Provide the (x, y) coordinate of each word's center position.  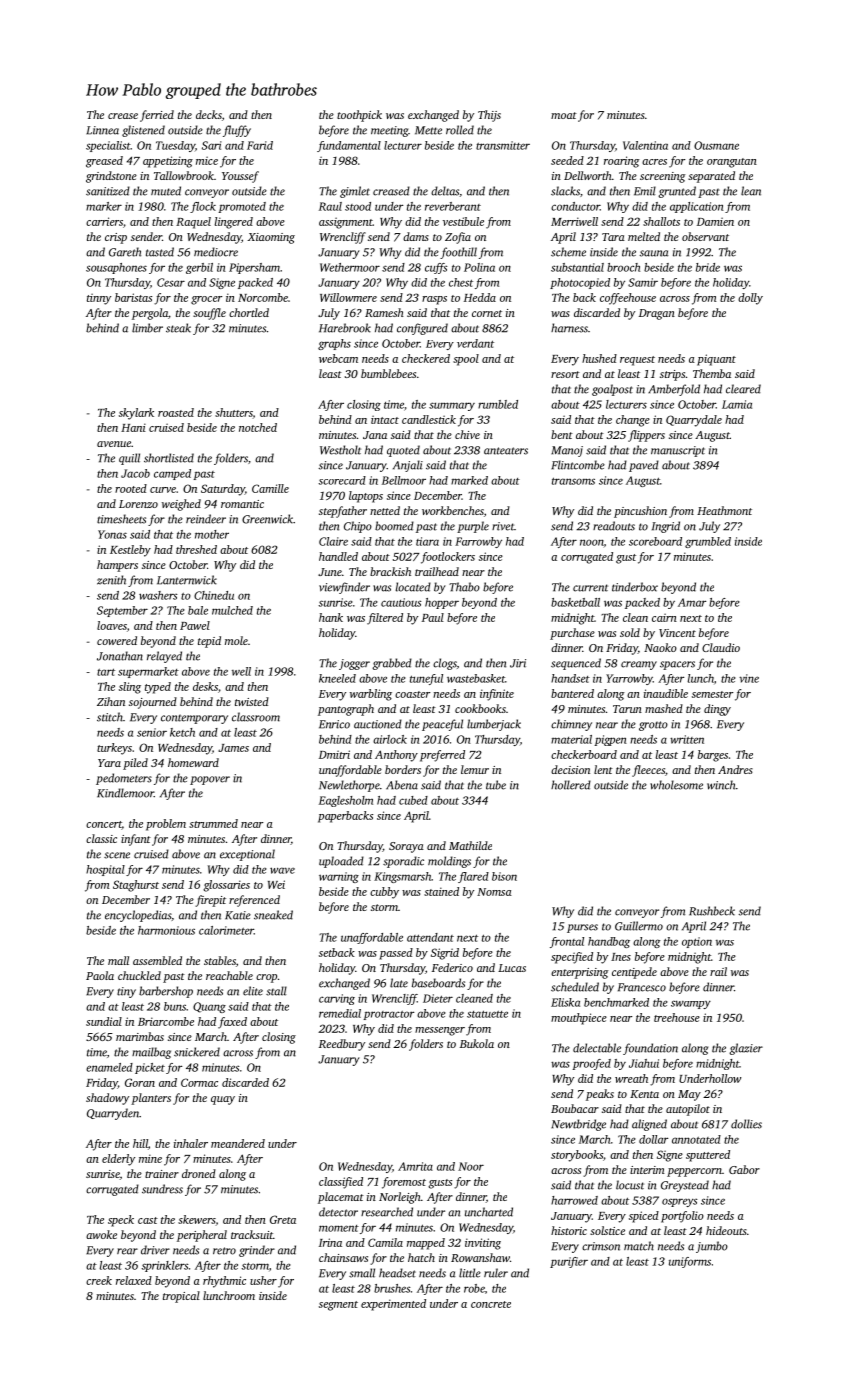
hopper (442, 603)
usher (263, 1280)
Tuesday (175, 146)
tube (496, 785)
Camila (385, 1242)
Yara (109, 763)
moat (564, 115)
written (687, 739)
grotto (653, 726)
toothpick (359, 116)
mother (212, 534)
